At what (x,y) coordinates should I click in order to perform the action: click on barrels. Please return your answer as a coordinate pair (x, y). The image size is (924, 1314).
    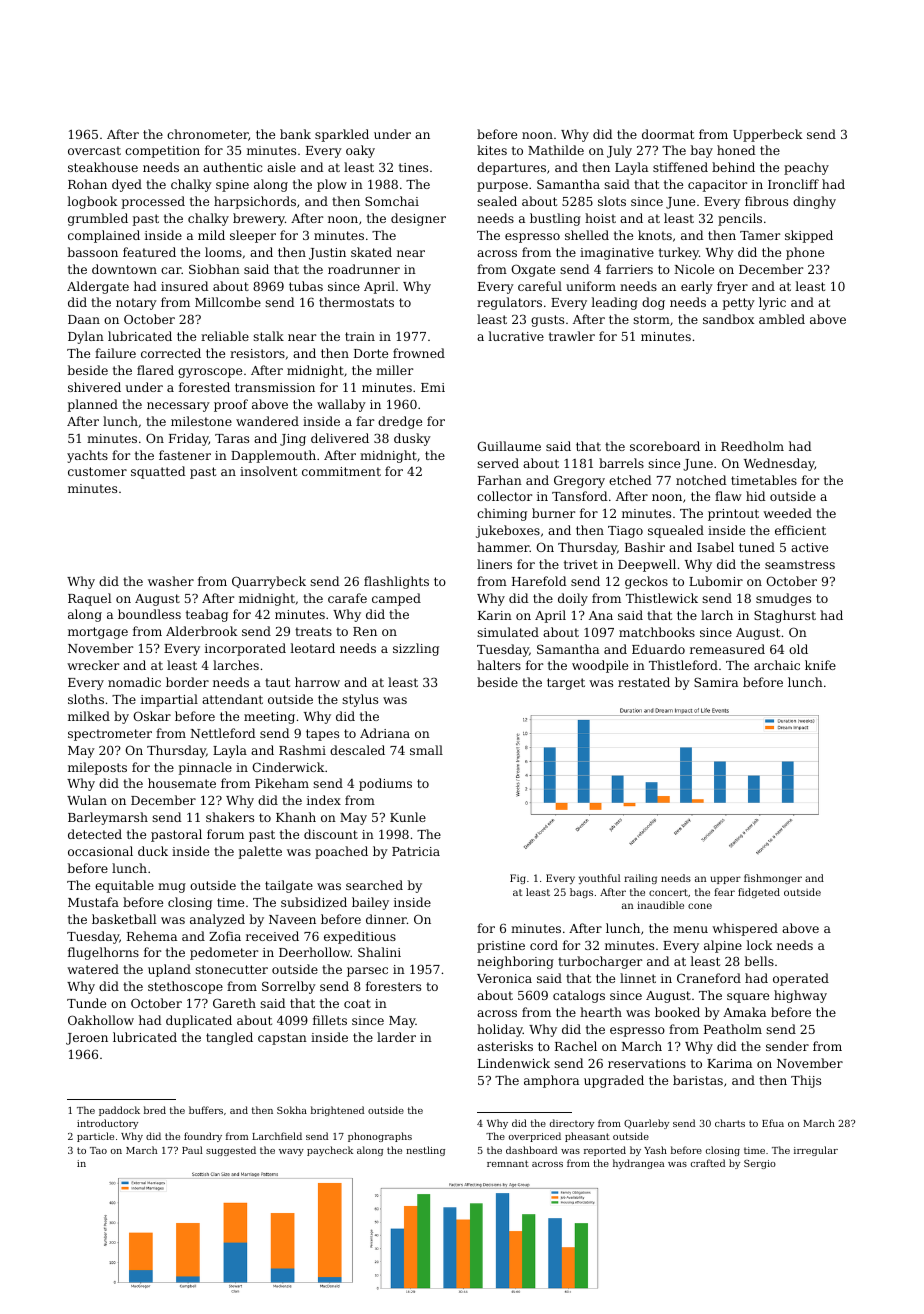
    Looking at the image, I should click on (621, 463).
